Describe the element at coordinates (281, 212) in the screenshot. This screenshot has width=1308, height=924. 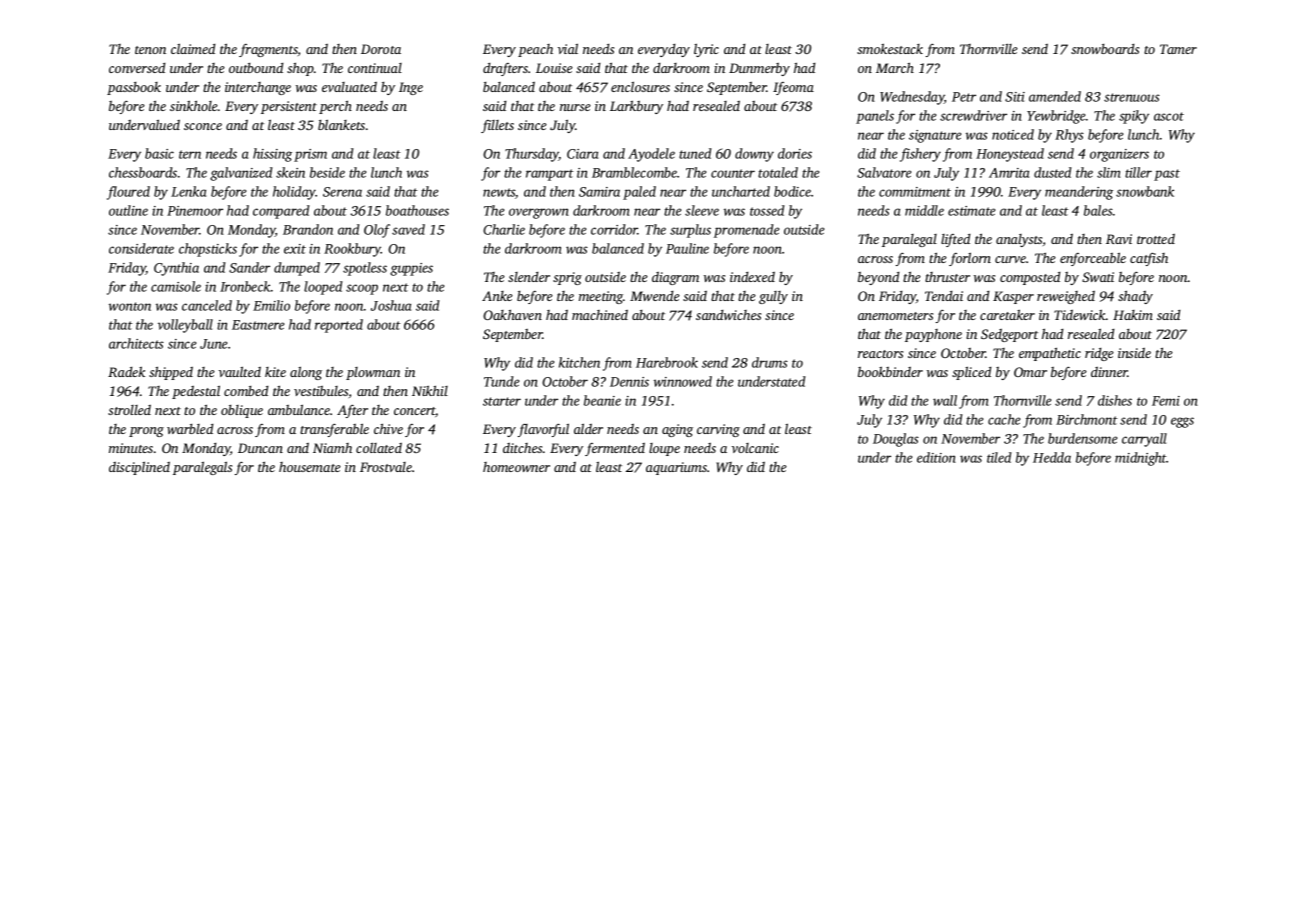
I see `compared` at that location.
